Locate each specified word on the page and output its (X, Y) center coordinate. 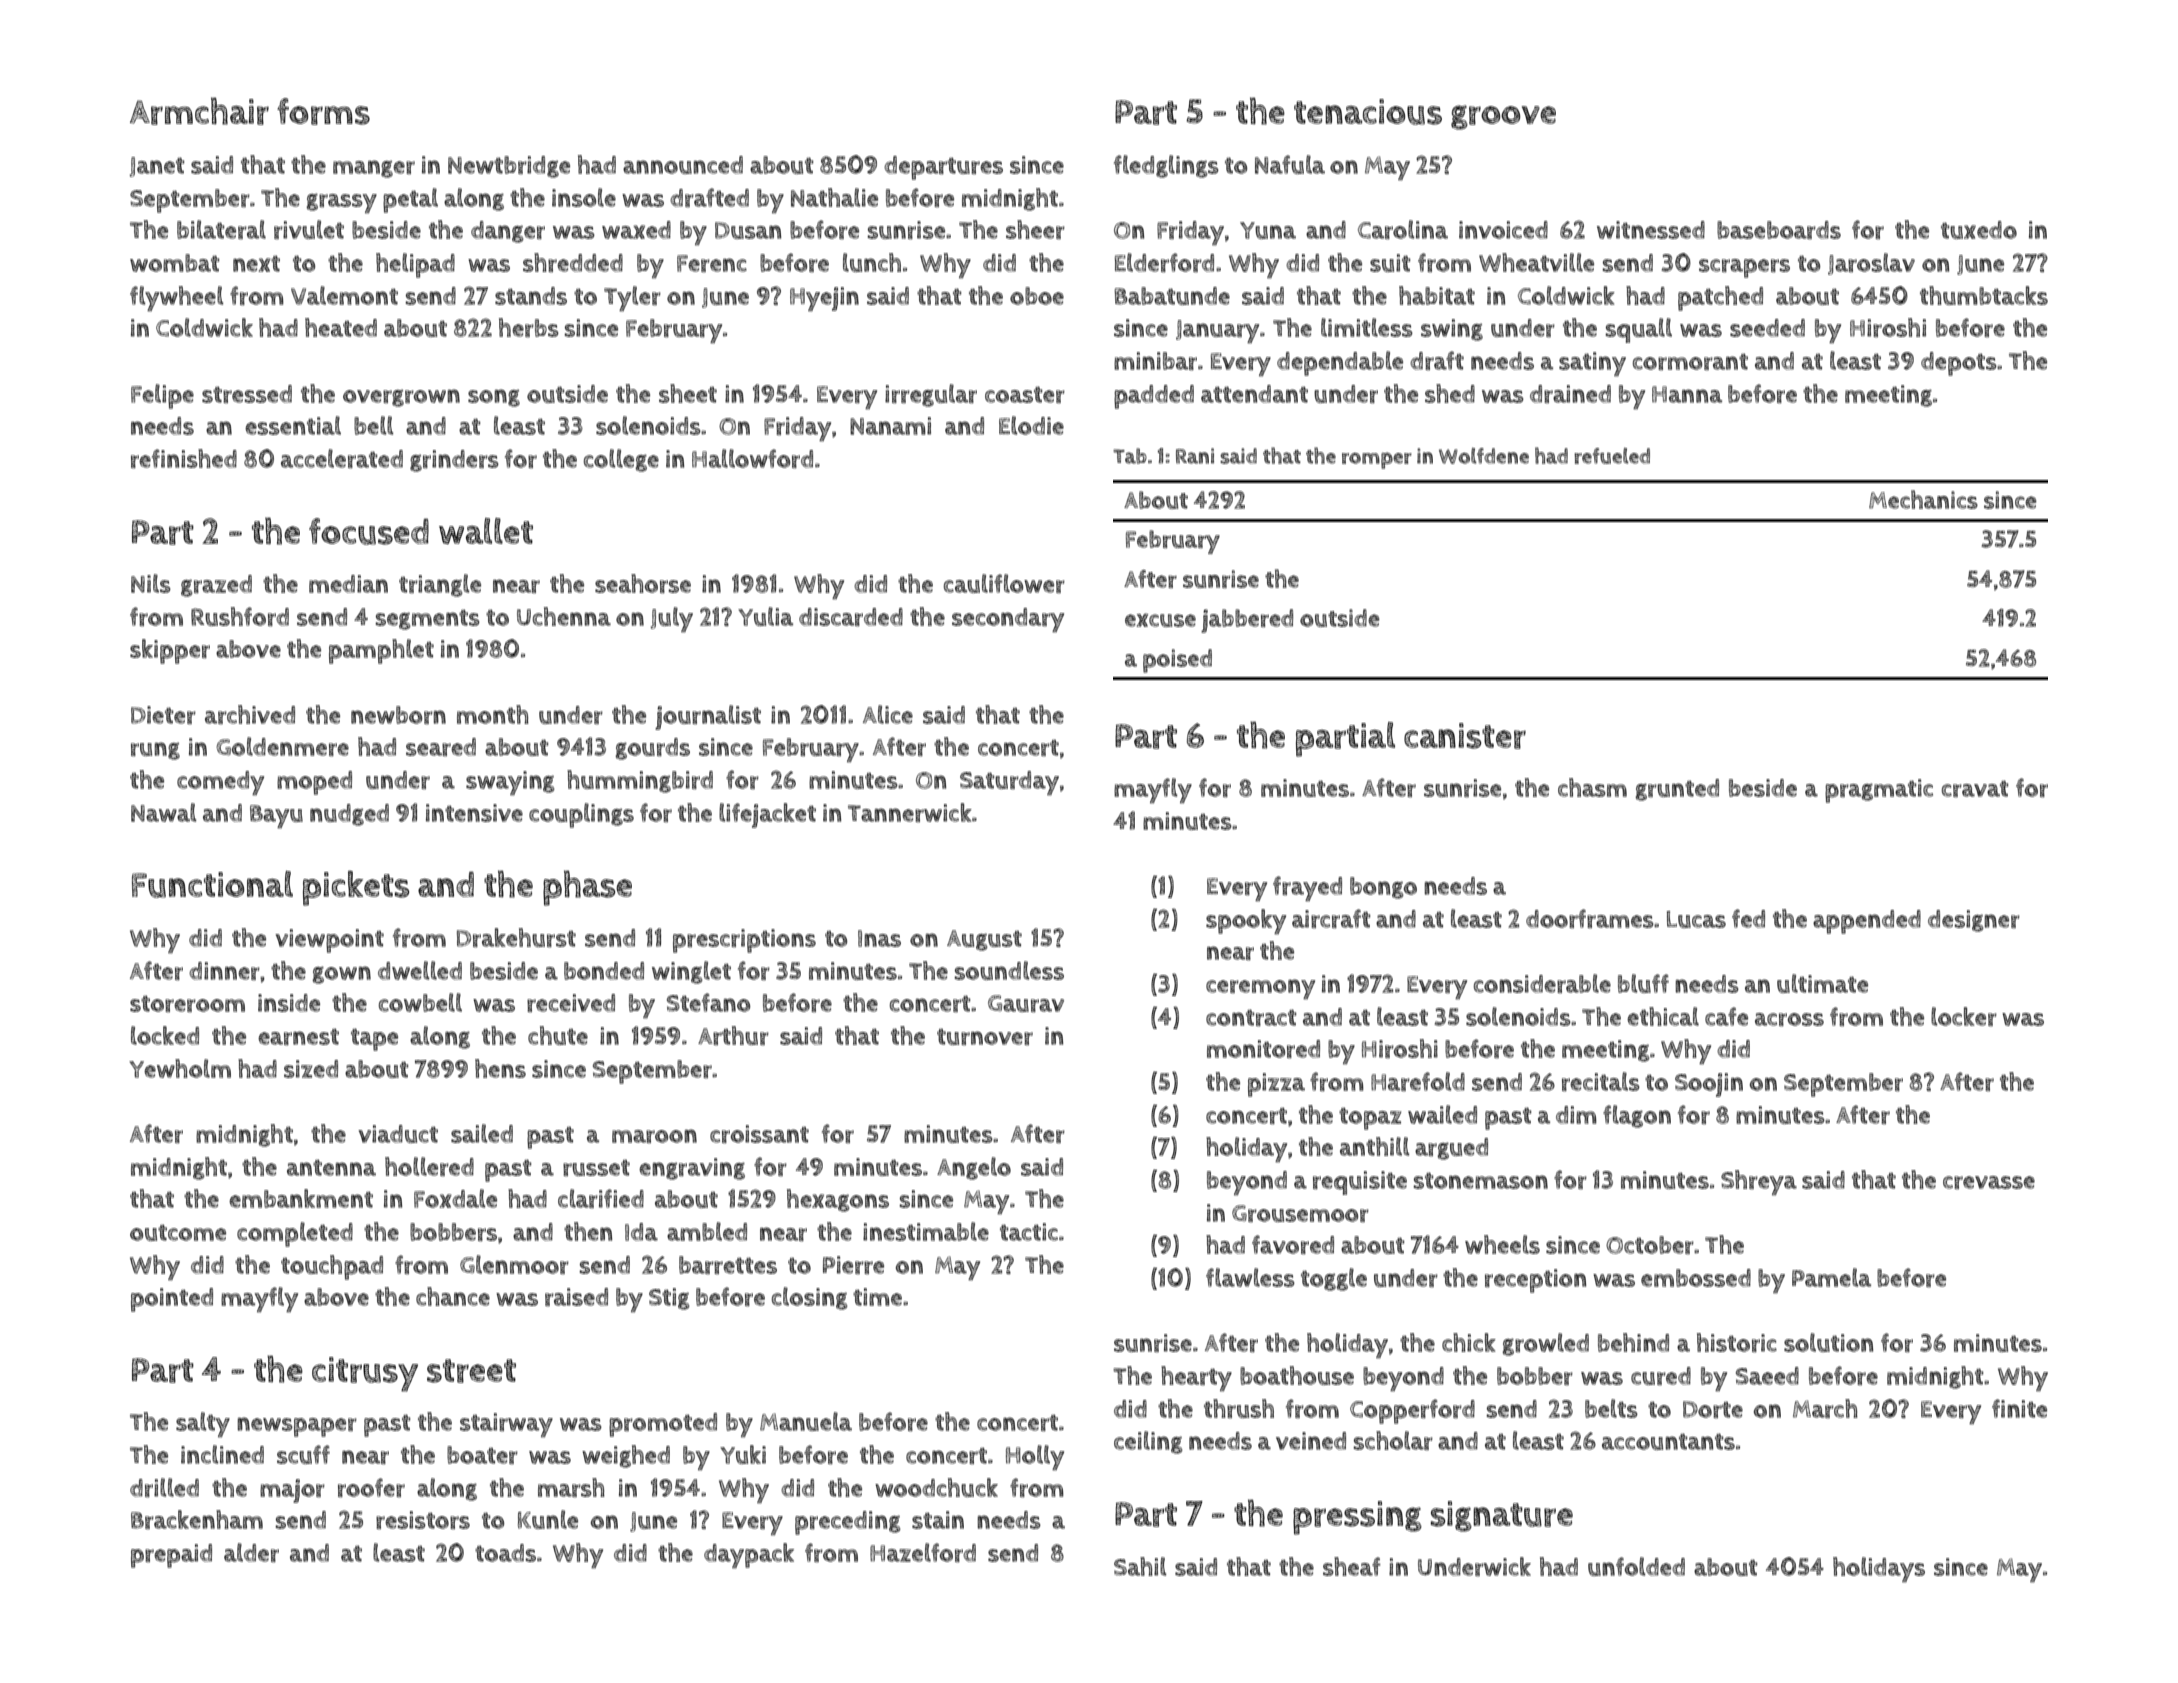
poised (1177, 661)
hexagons (838, 1200)
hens (500, 1068)
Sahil (1140, 1566)
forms (323, 111)
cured (1661, 1376)
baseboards (1779, 230)
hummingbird (640, 781)
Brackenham (197, 1519)
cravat (1975, 788)
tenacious (1368, 112)
